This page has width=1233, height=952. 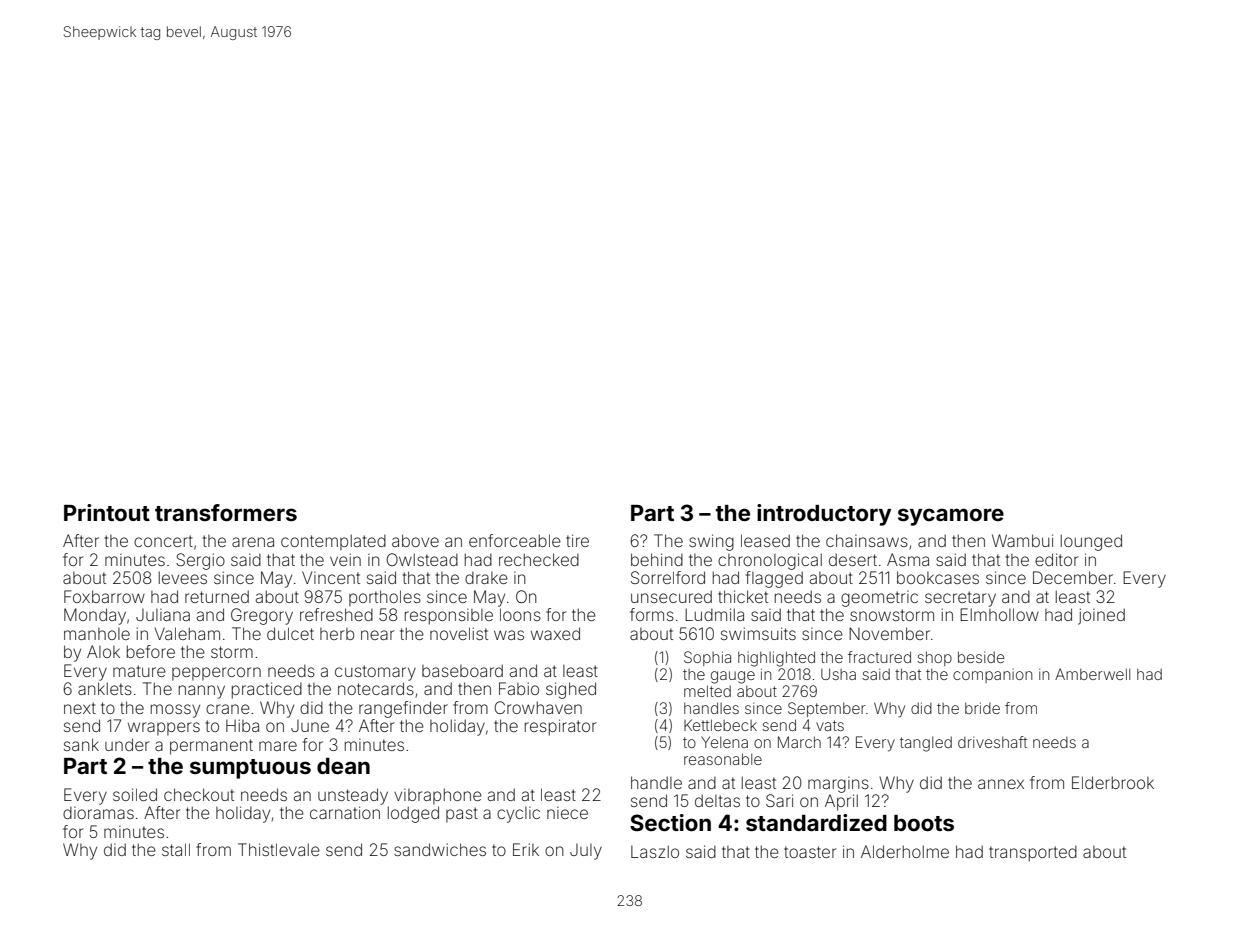 What do you see at coordinates (279, 849) in the page?
I see `Thistlevale` at bounding box center [279, 849].
